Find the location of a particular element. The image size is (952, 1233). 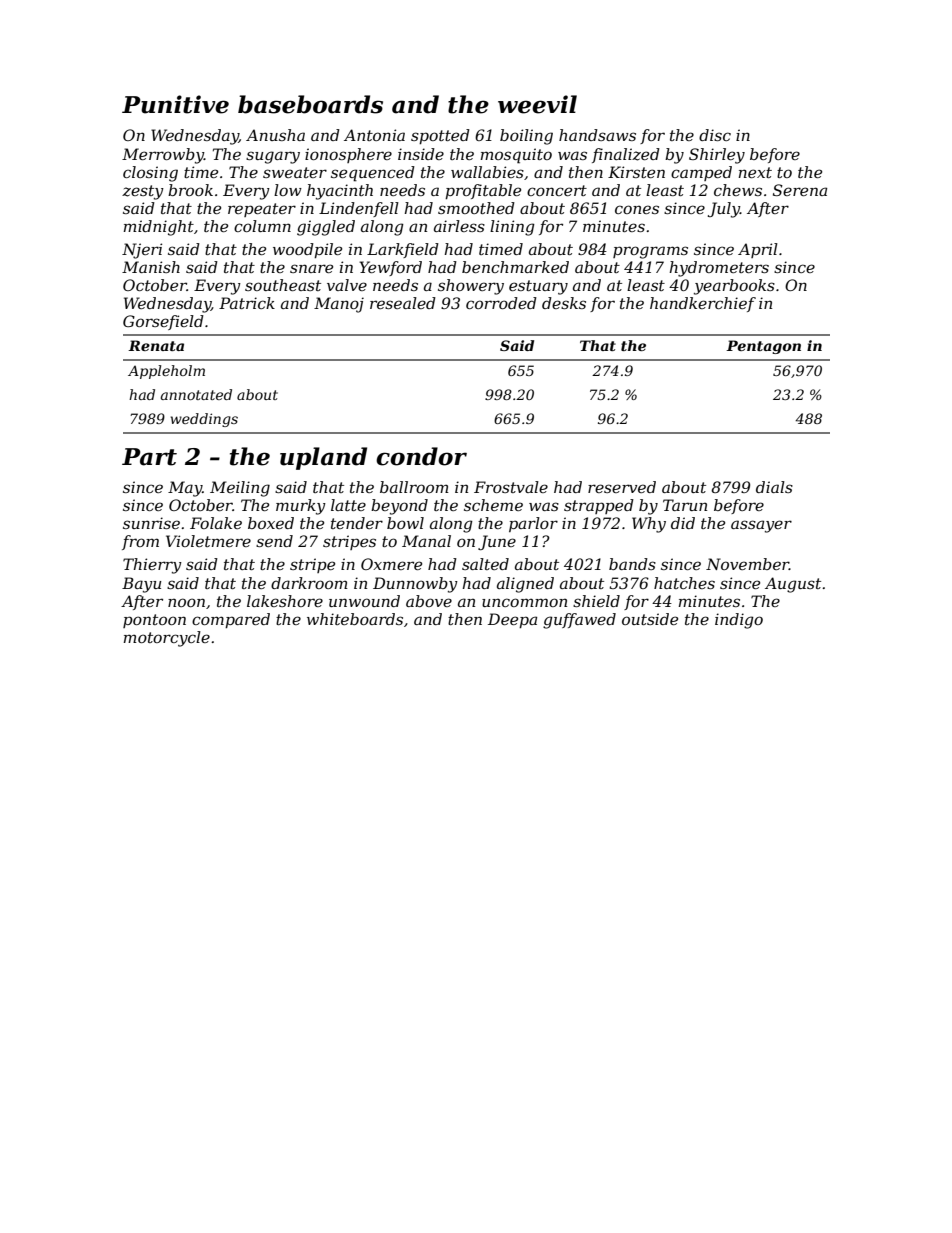

motorcycle is located at coordinates (167, 639).
